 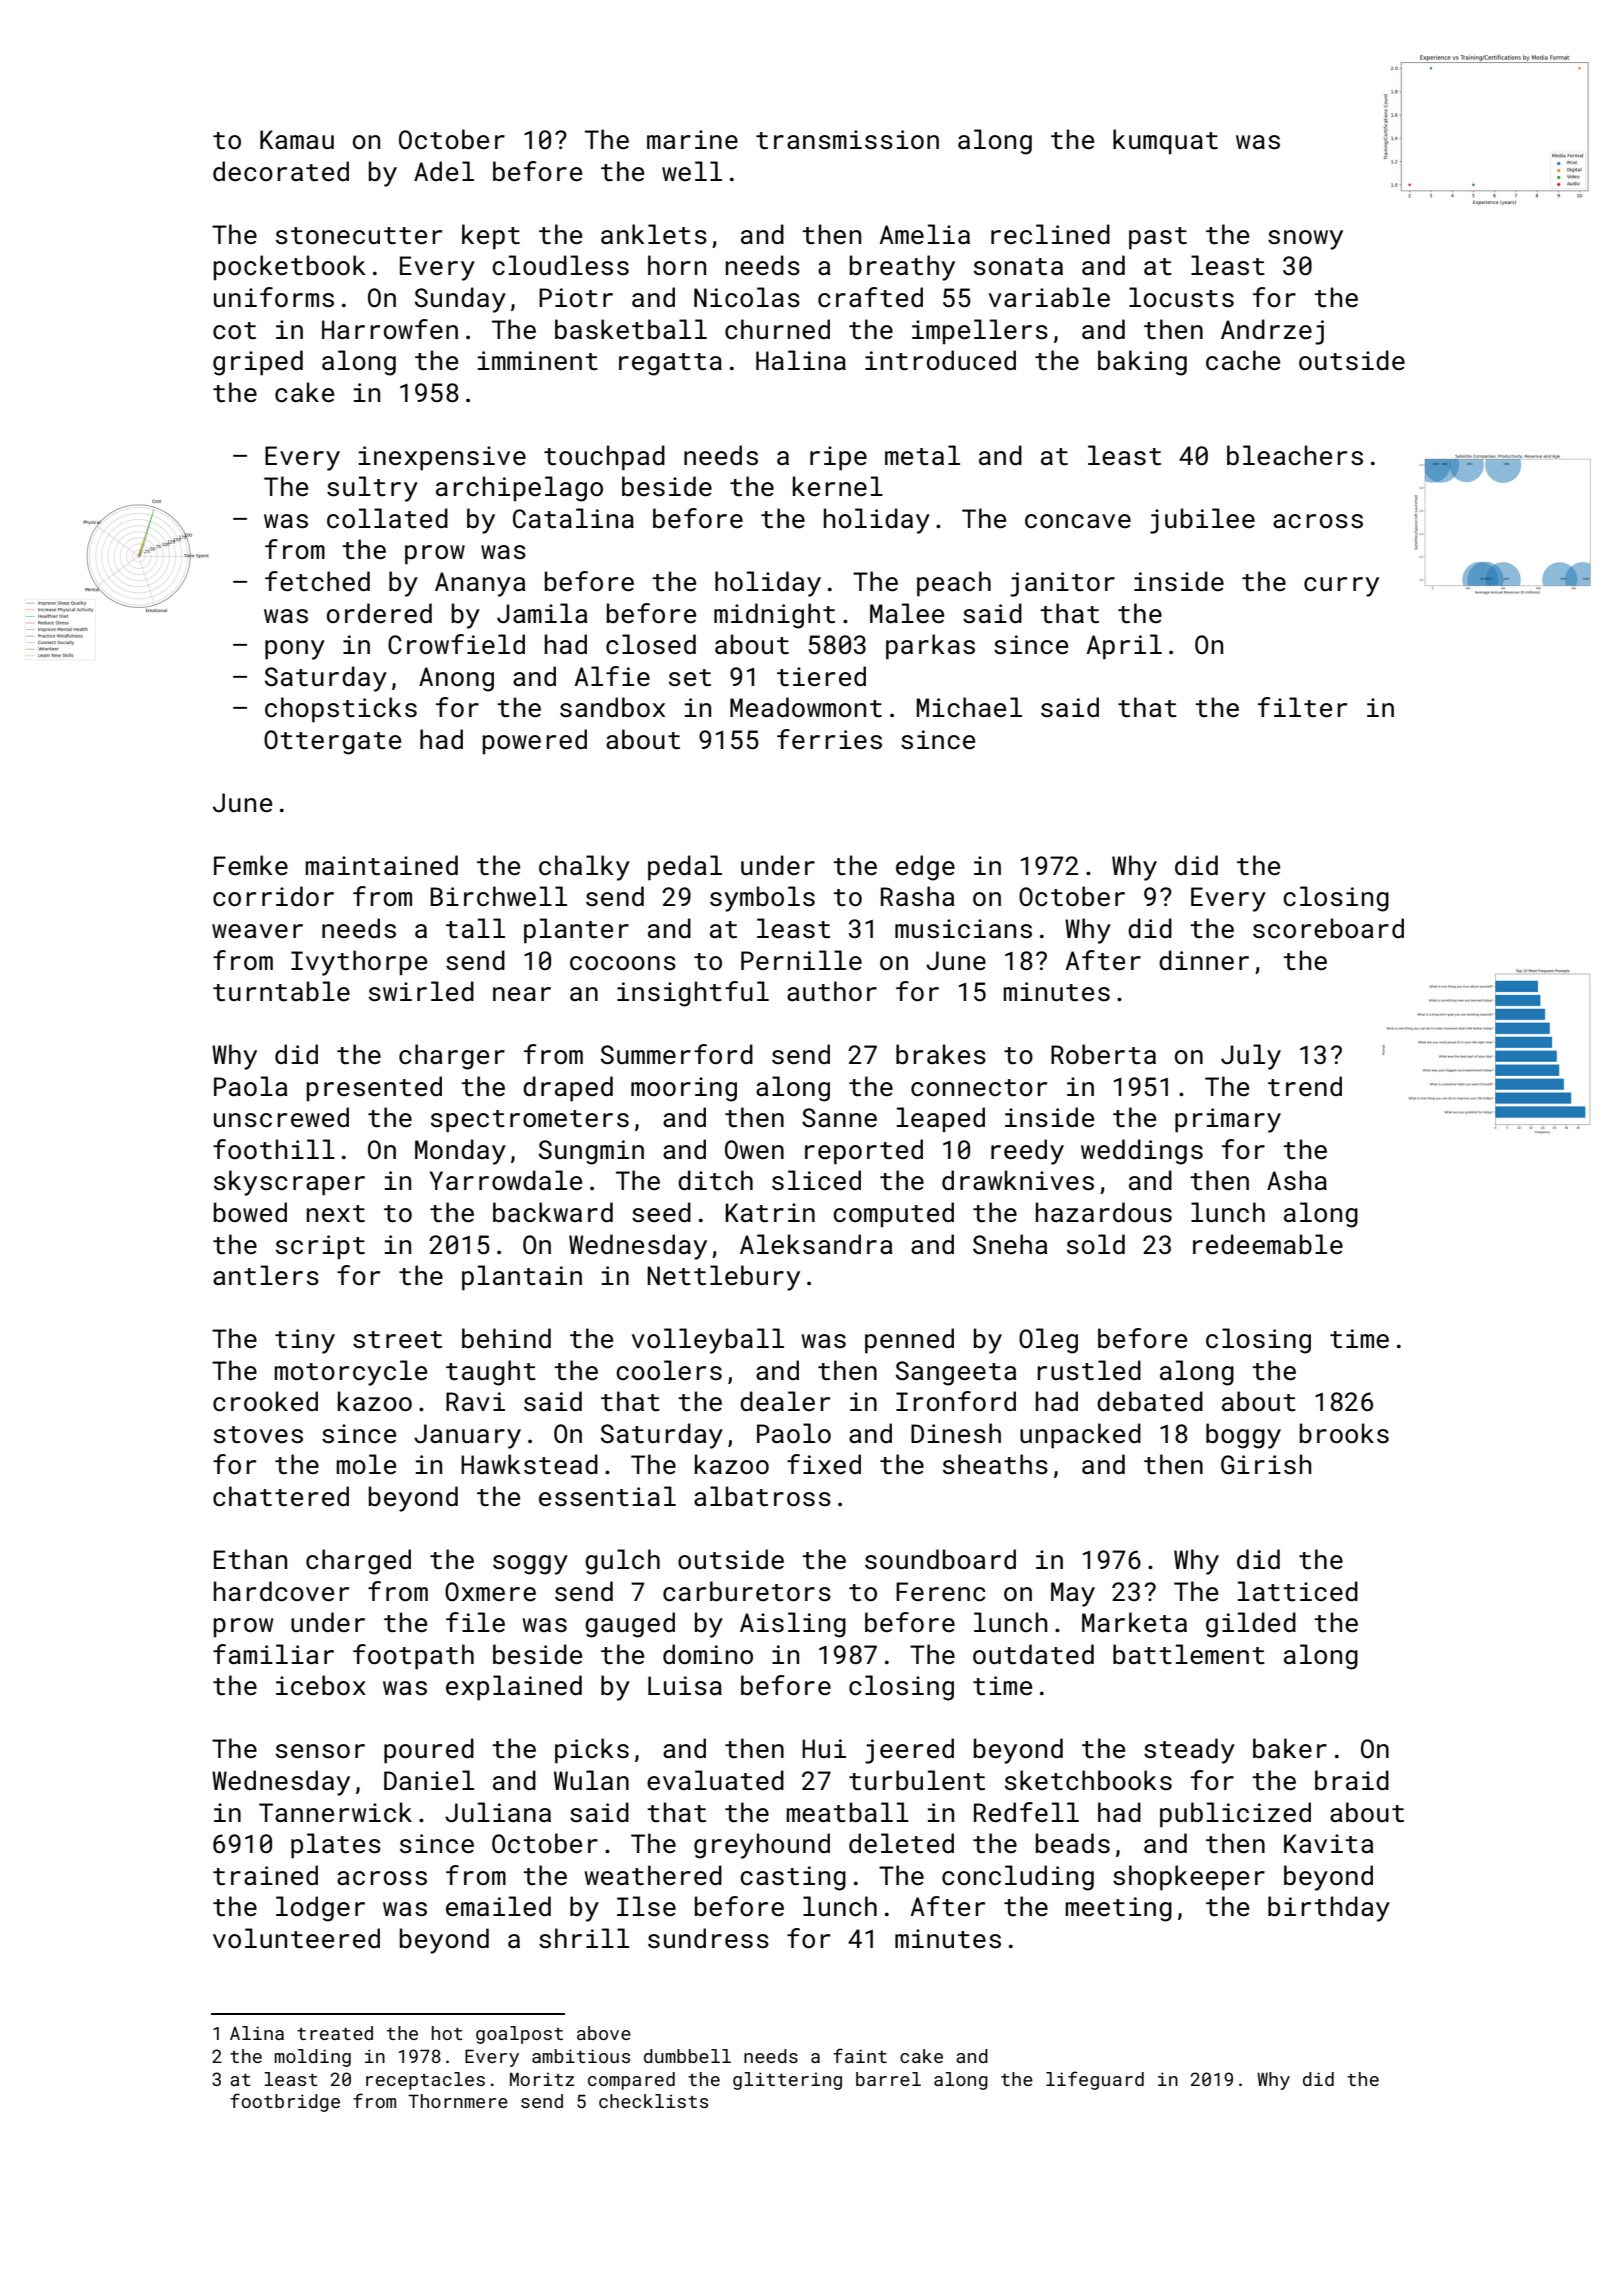 I want to click on Pernille, so click(x=801, y=960).
